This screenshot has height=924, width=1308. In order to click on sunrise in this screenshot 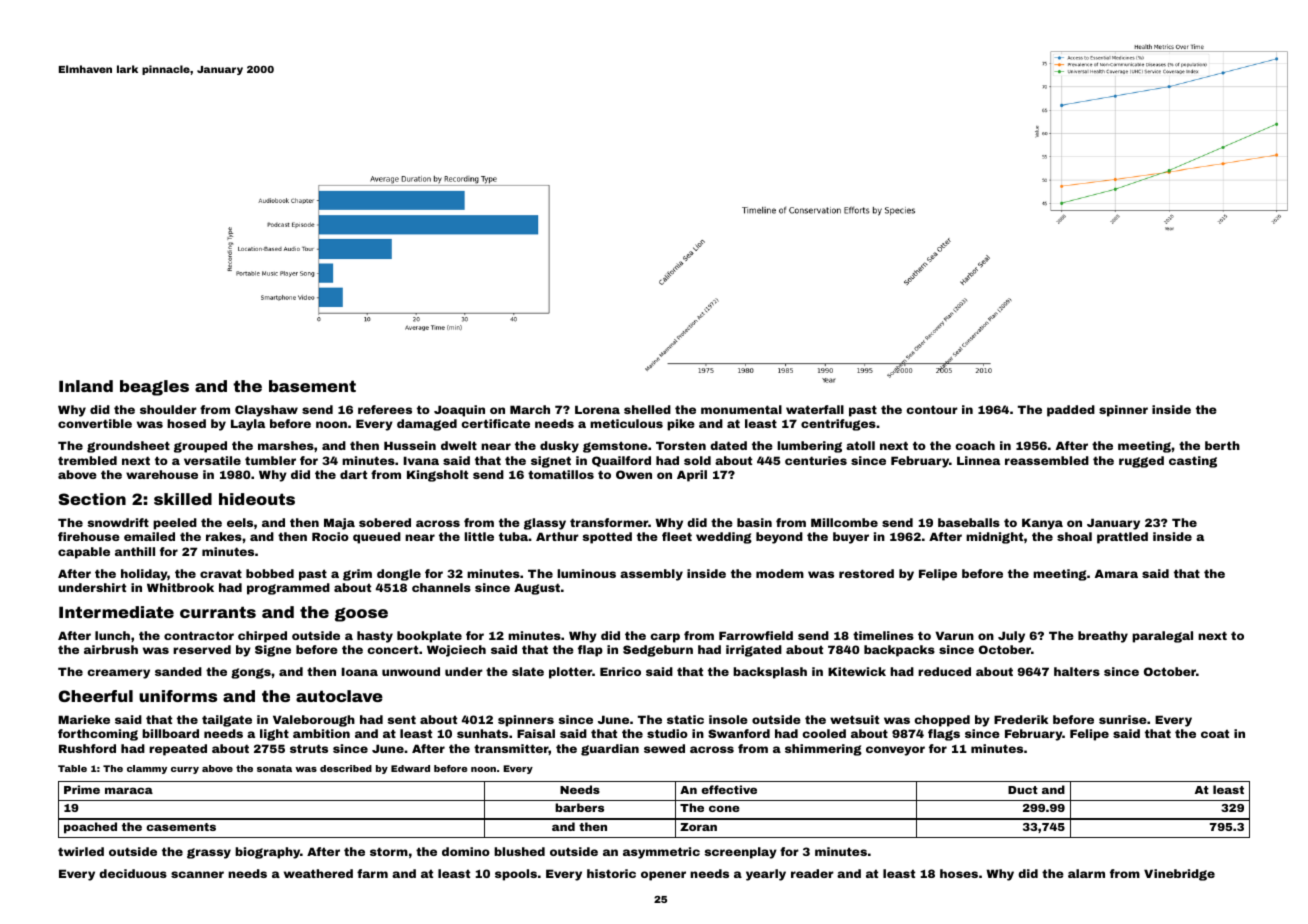, I will do `click(1123, 719)`.
